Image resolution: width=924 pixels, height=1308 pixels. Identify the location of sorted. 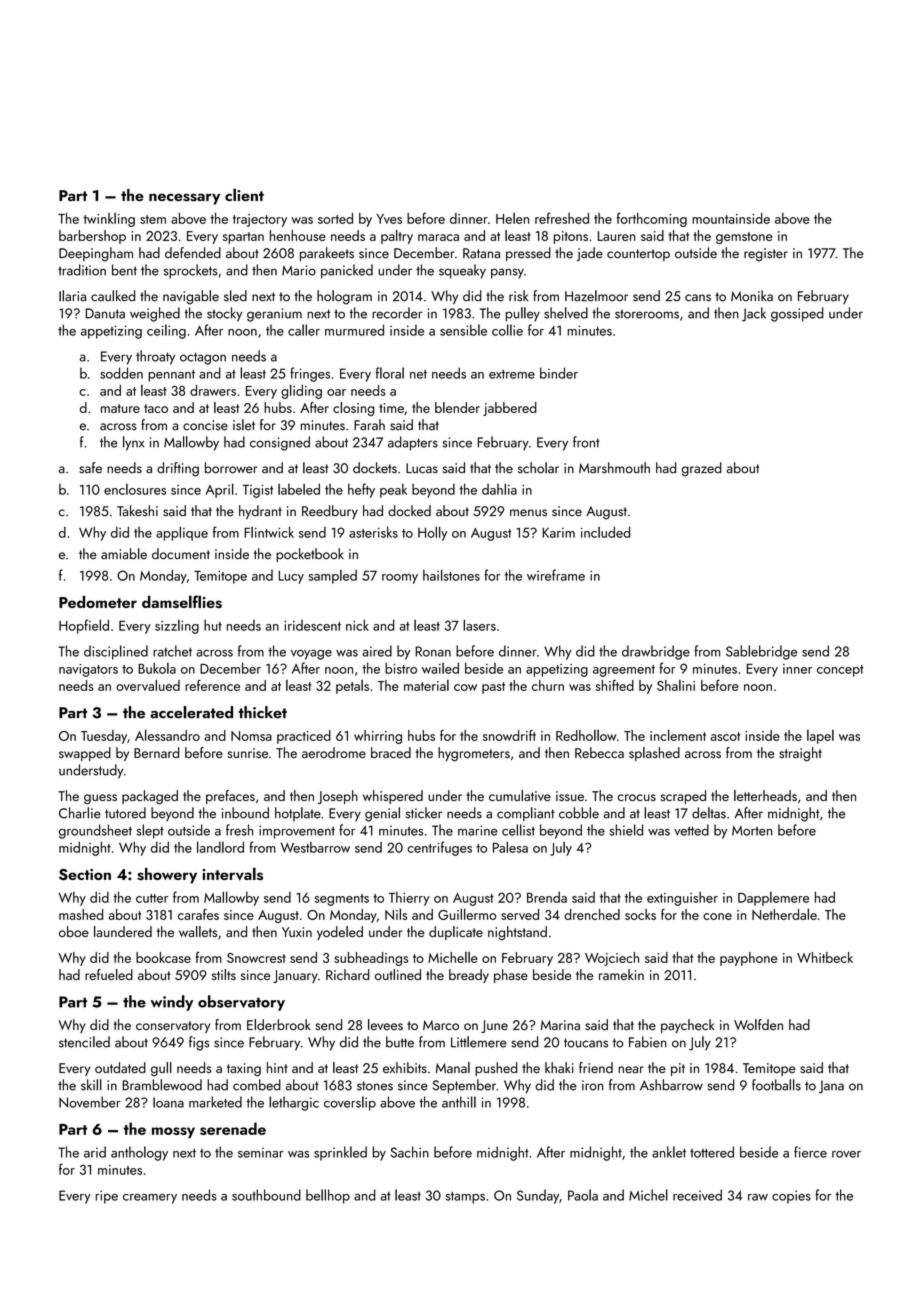
(335, 218).
